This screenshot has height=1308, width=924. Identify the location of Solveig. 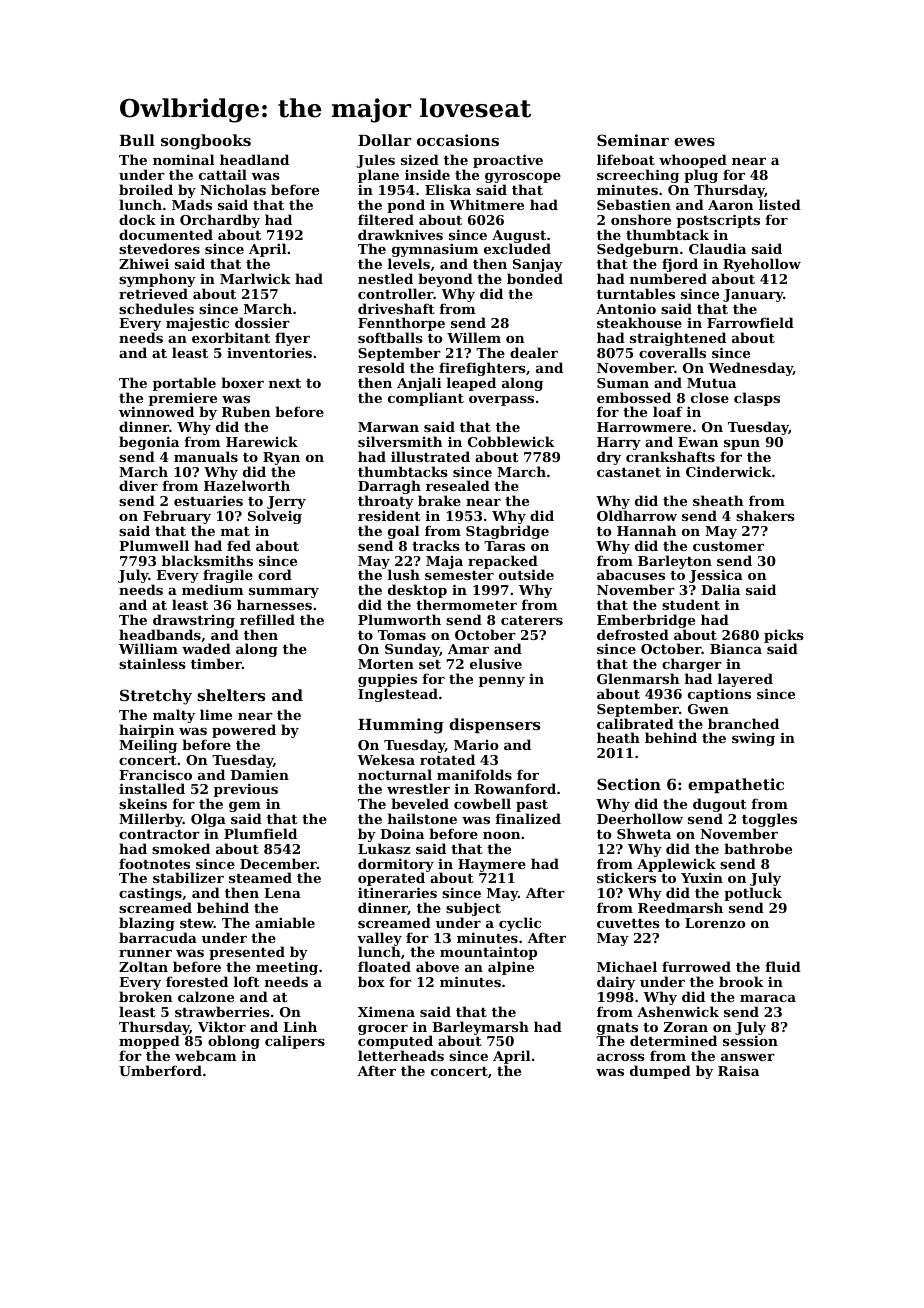
(275, 517).
